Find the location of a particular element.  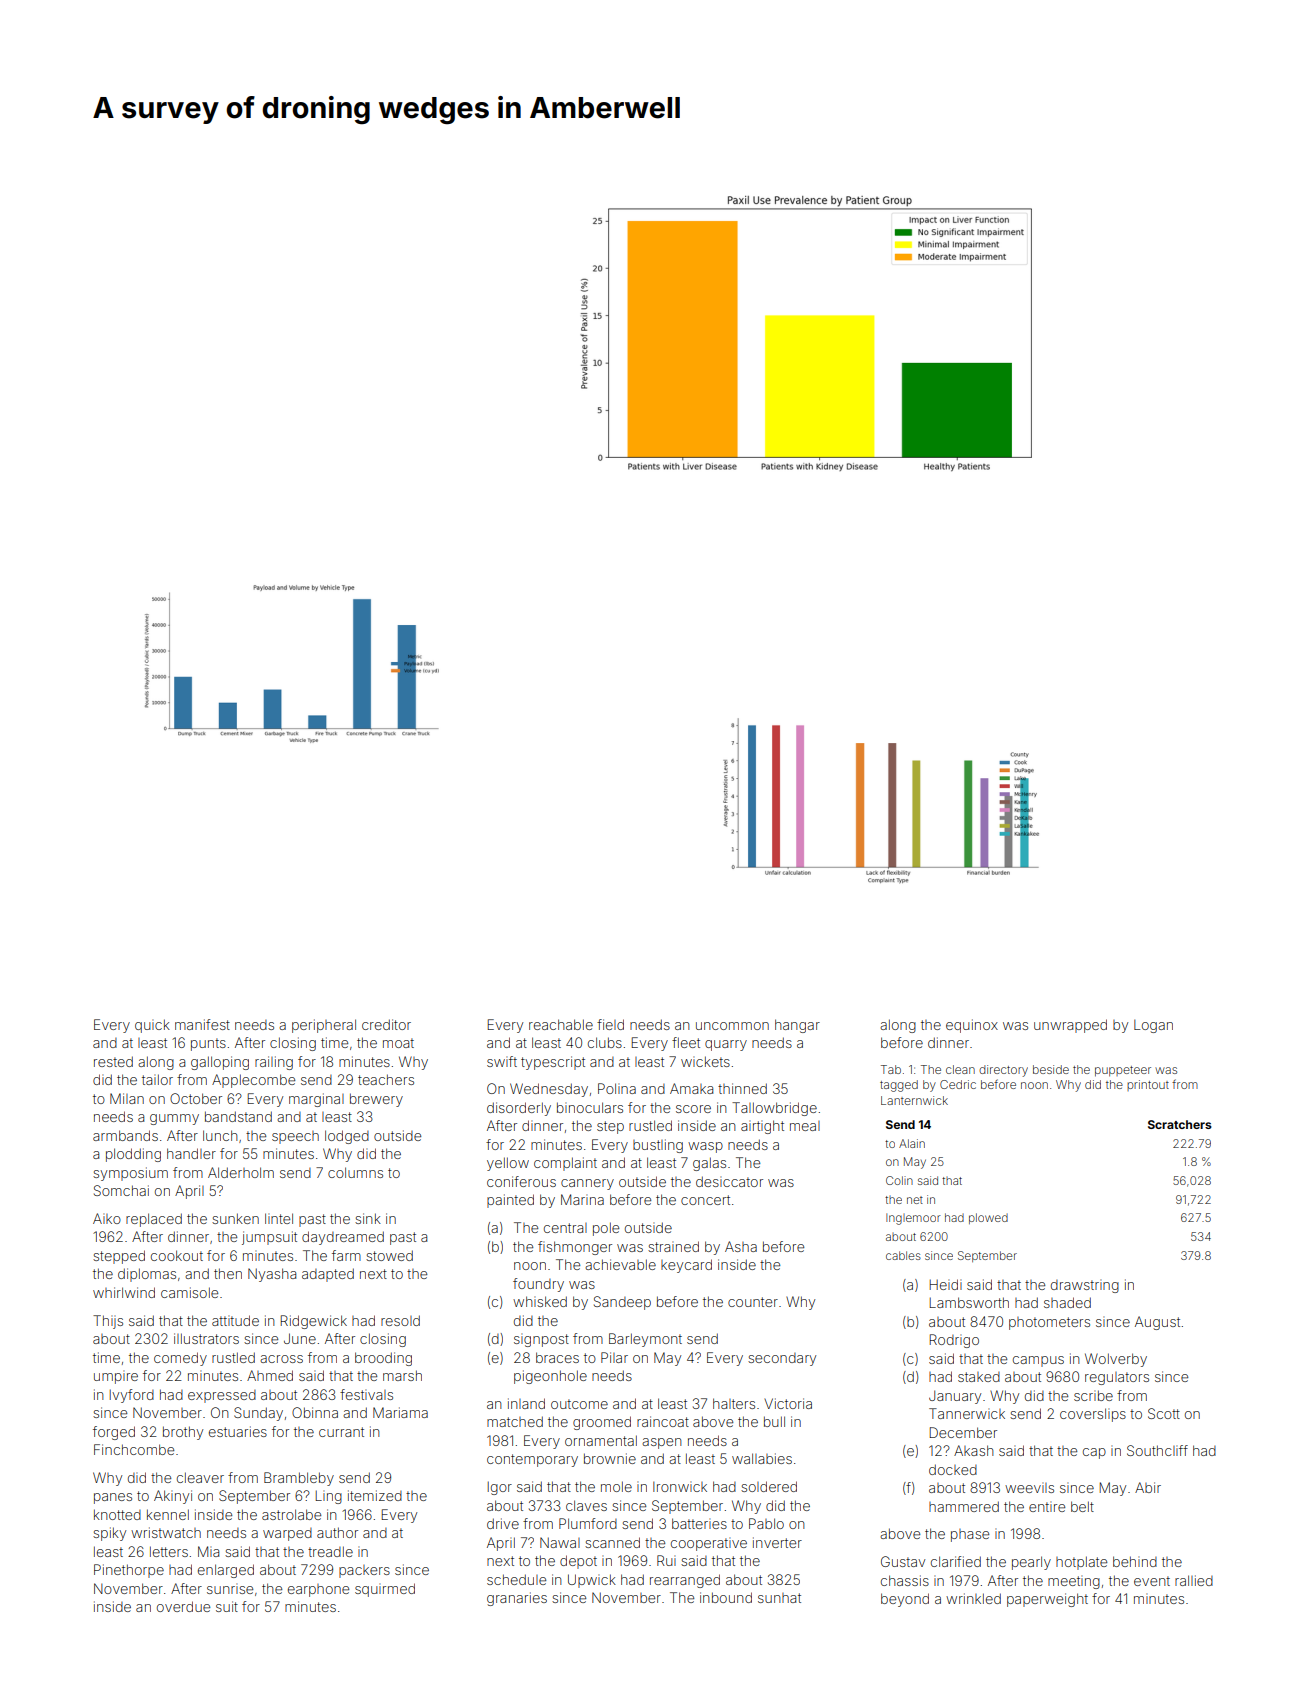

uncommon is located at coordinates (732, 1026).
